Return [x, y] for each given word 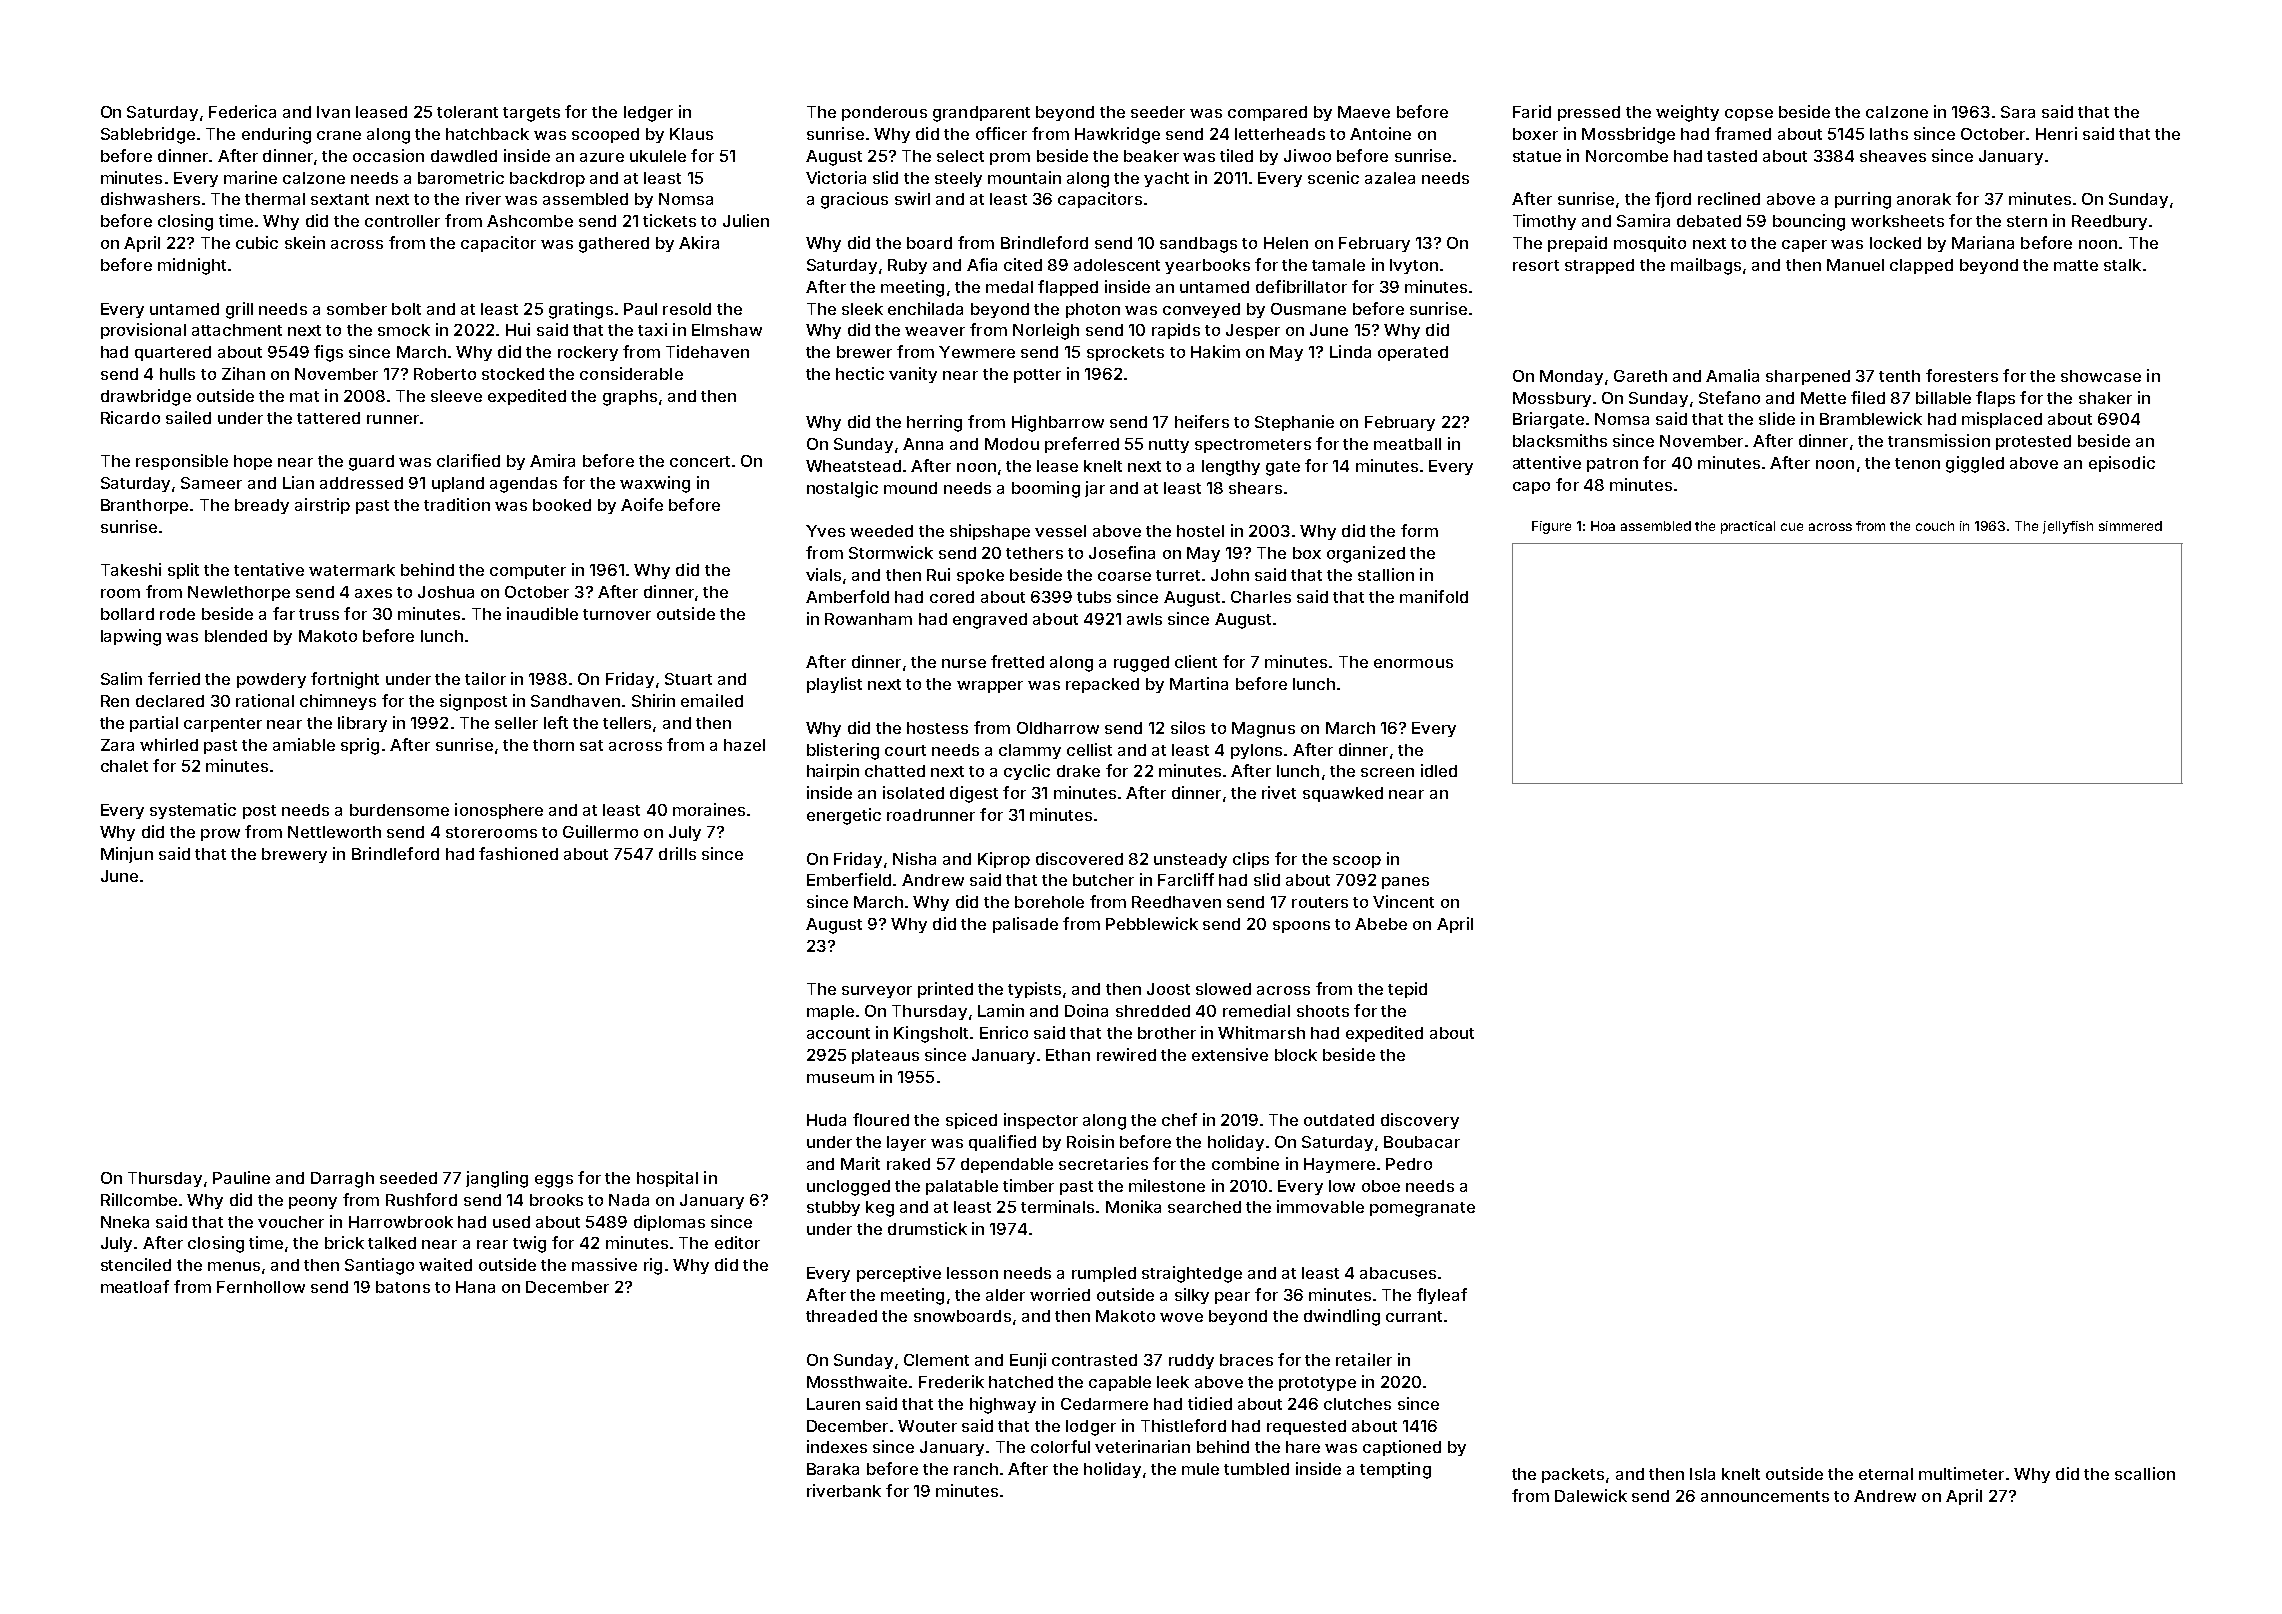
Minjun [127, 855]
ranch [976, 1469]
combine [1245, 1163]
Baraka [833, 1469]
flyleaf [1442, 1296]
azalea [1390, 178]
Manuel [1855, 265]
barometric [461, 177]
